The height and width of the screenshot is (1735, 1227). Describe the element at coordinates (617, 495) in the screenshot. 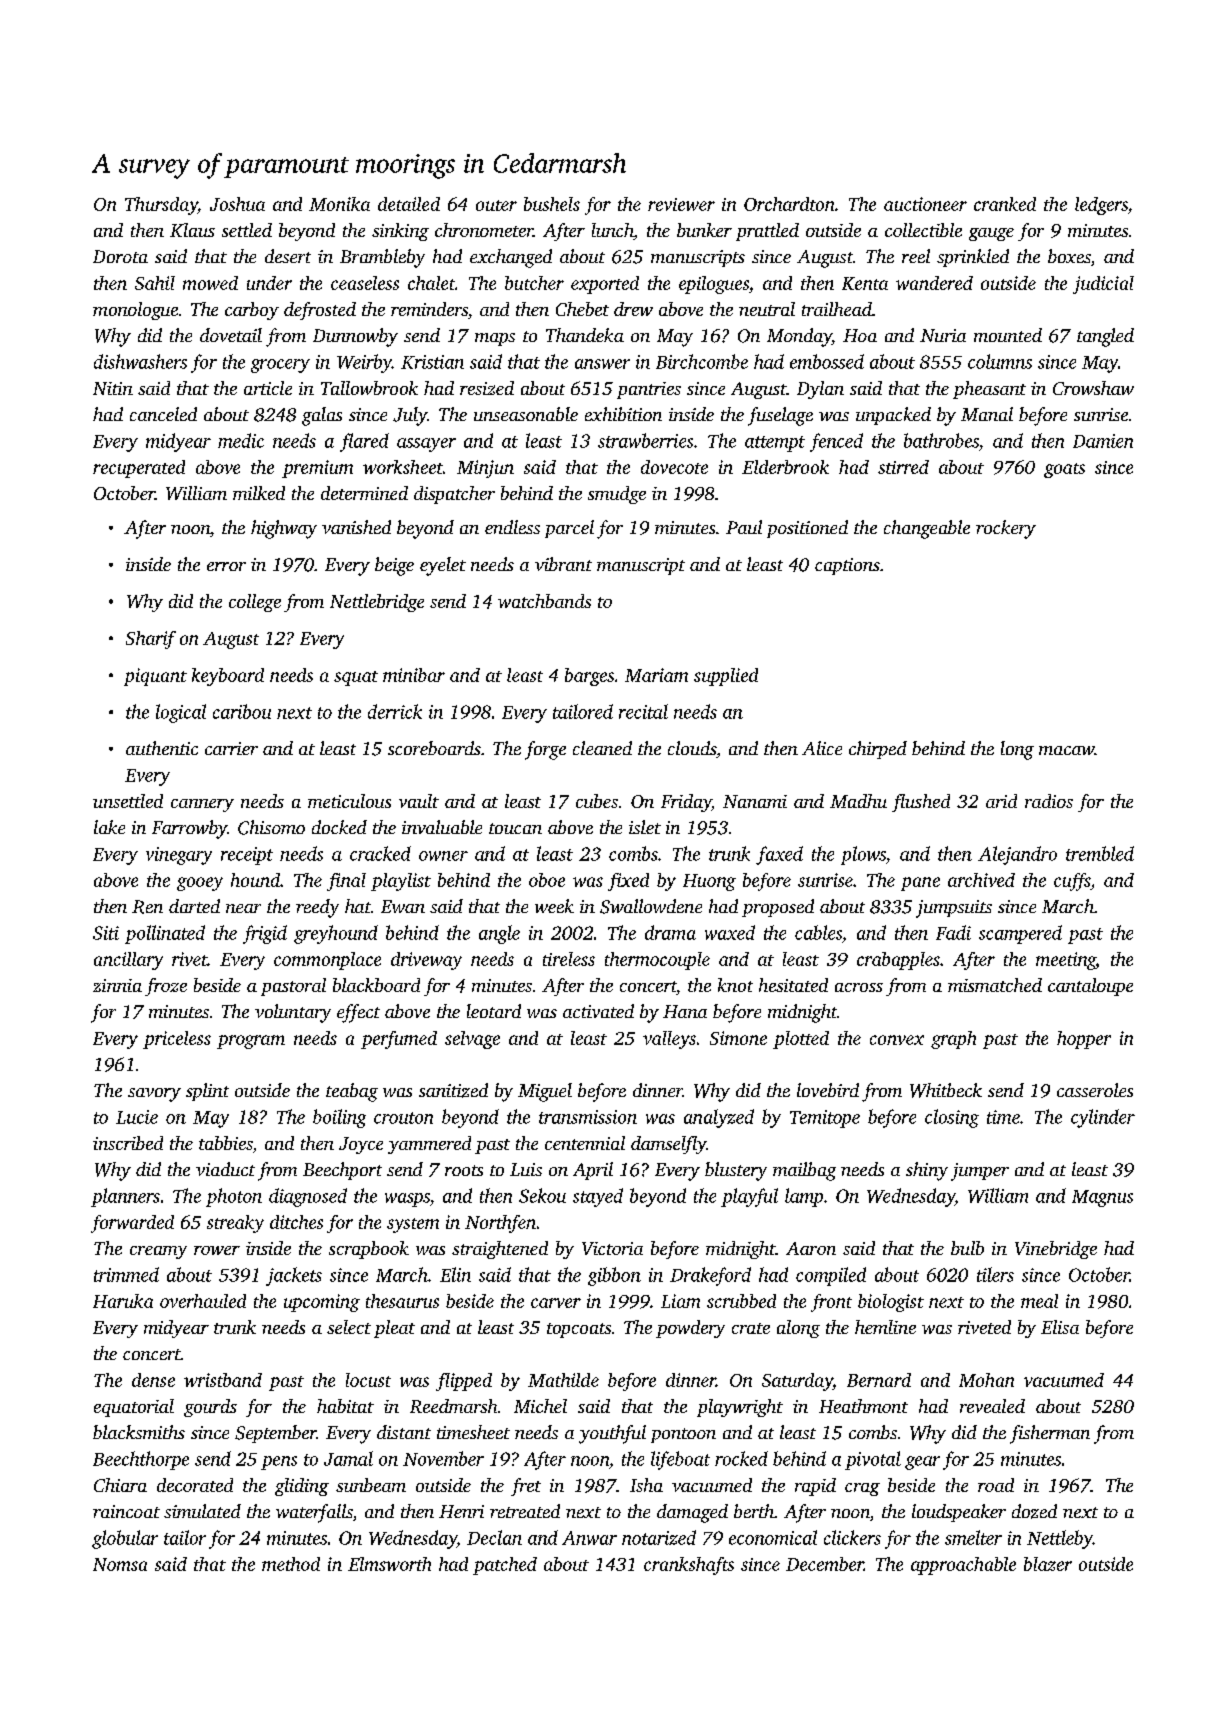

I see `smudge` at that location.
